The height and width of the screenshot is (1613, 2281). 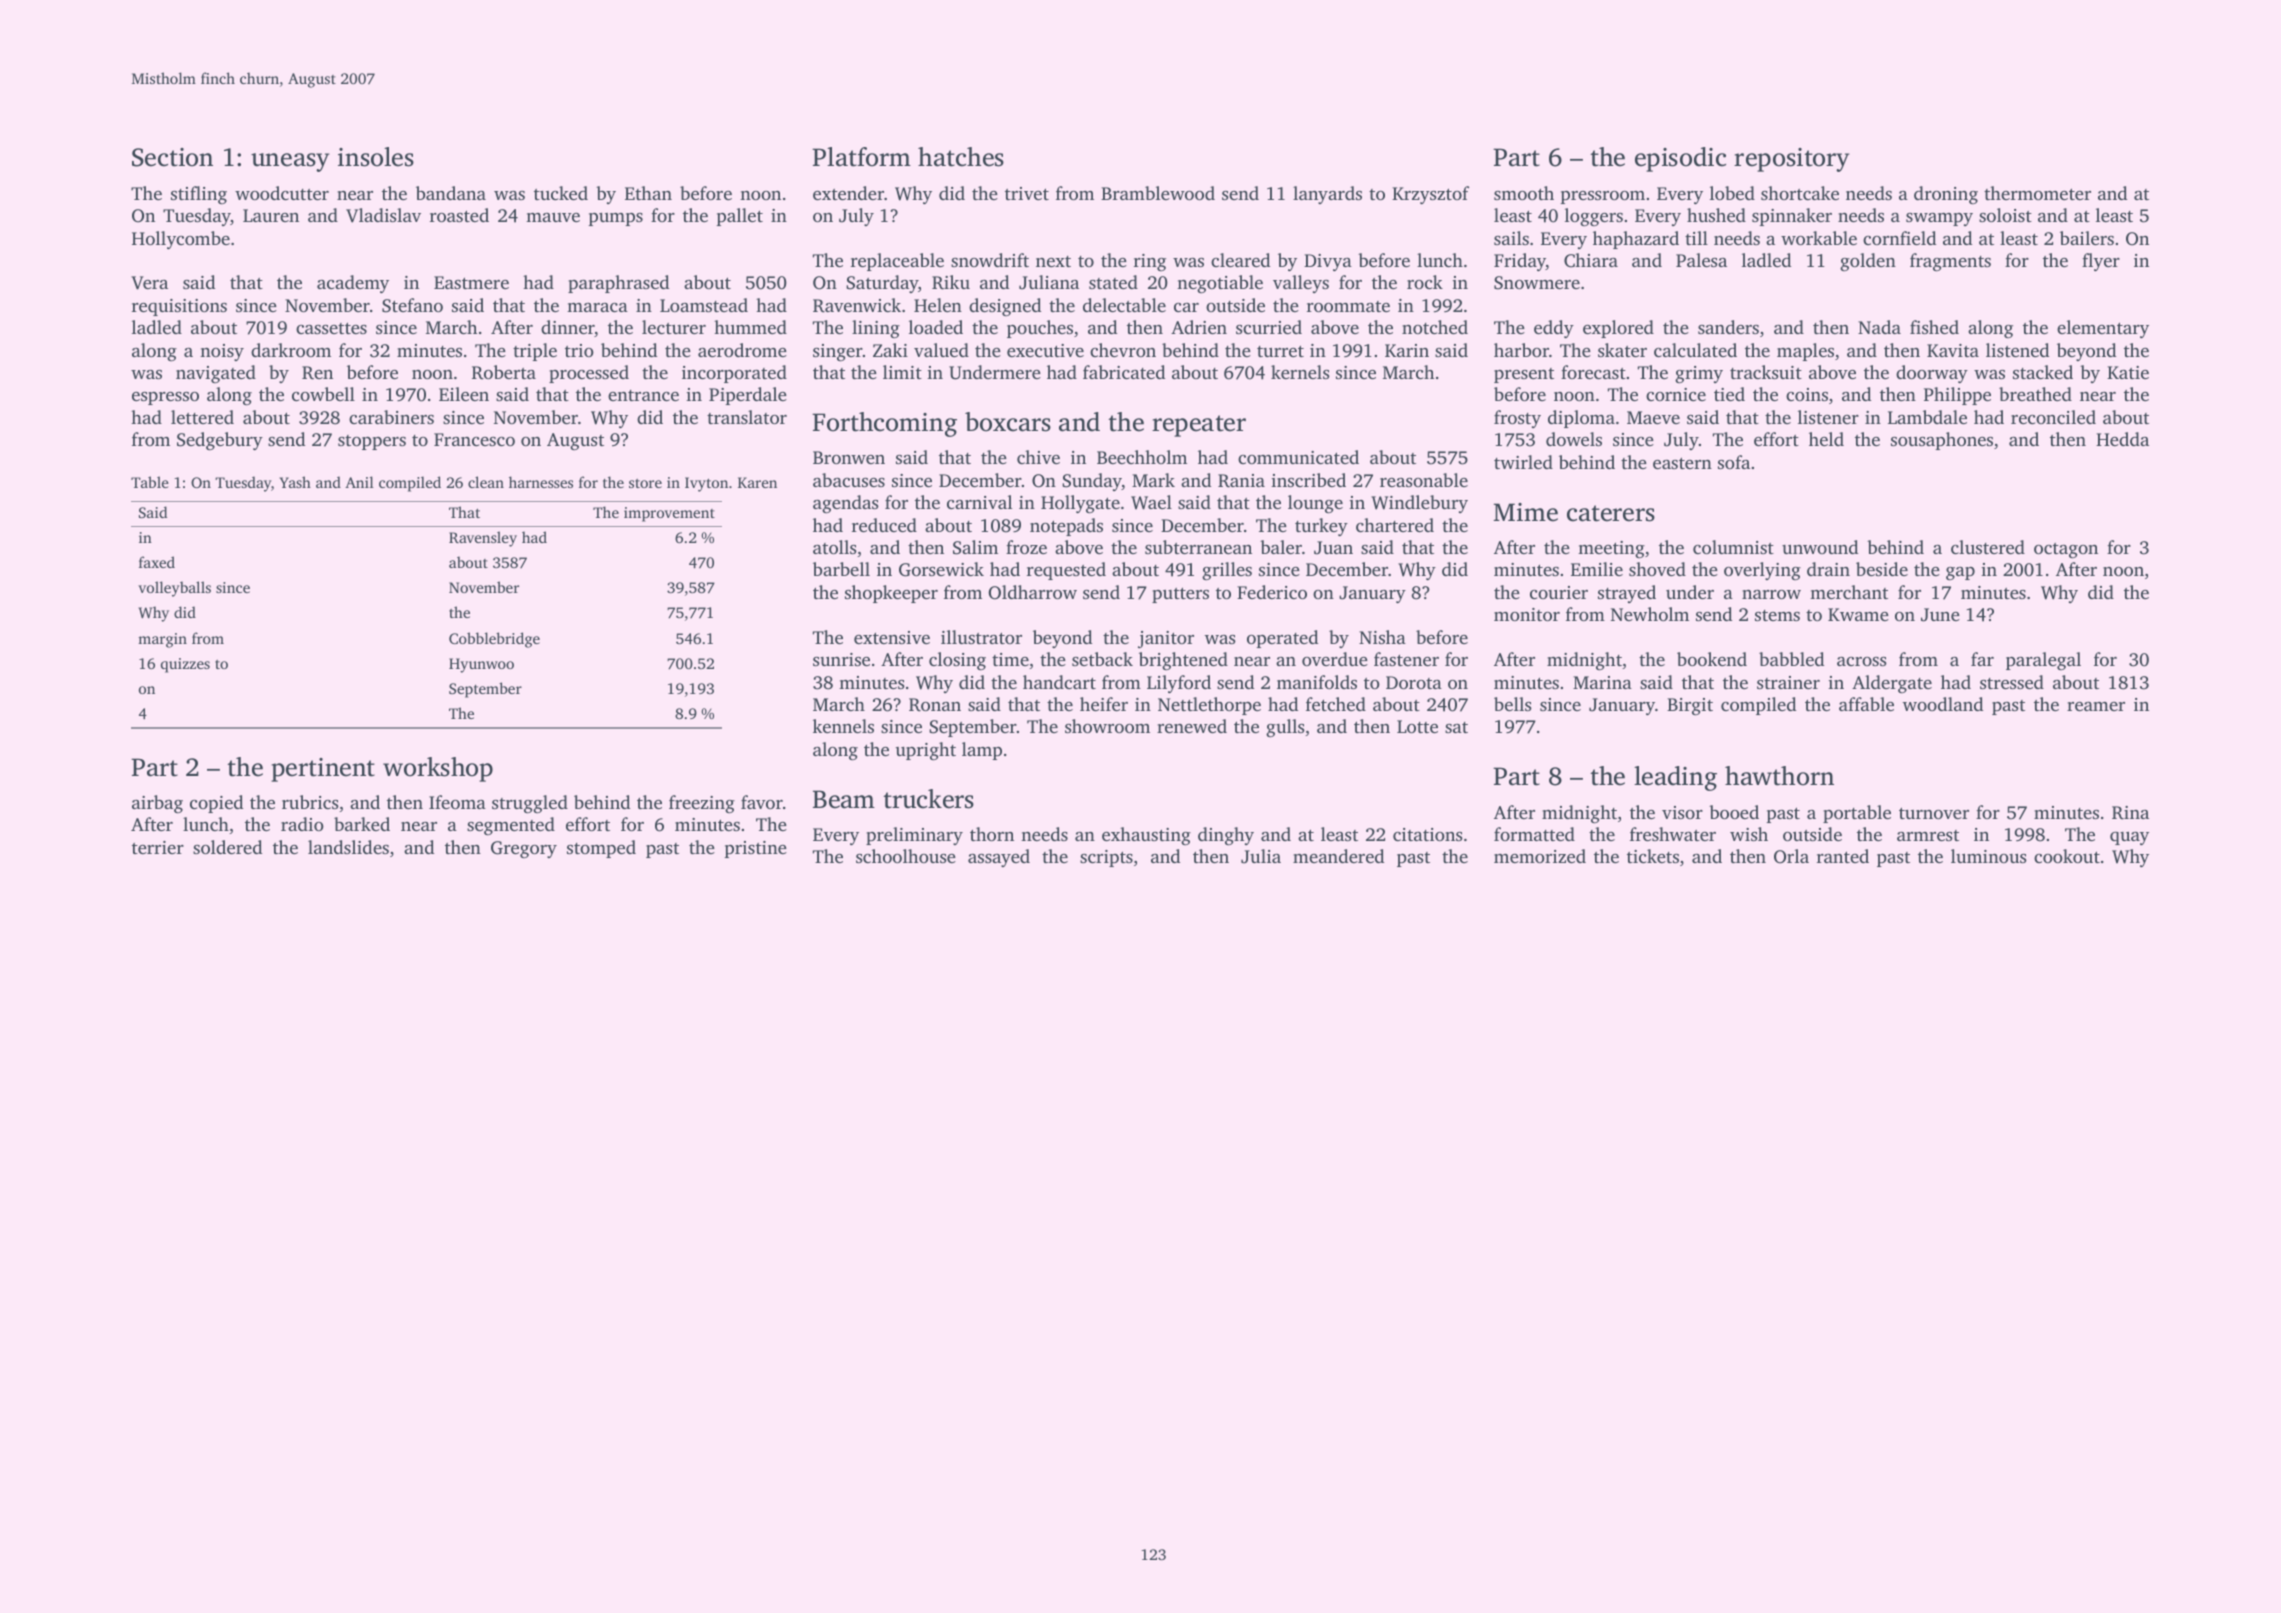 I want to click on Gregory, so click(x=524, y=849).
